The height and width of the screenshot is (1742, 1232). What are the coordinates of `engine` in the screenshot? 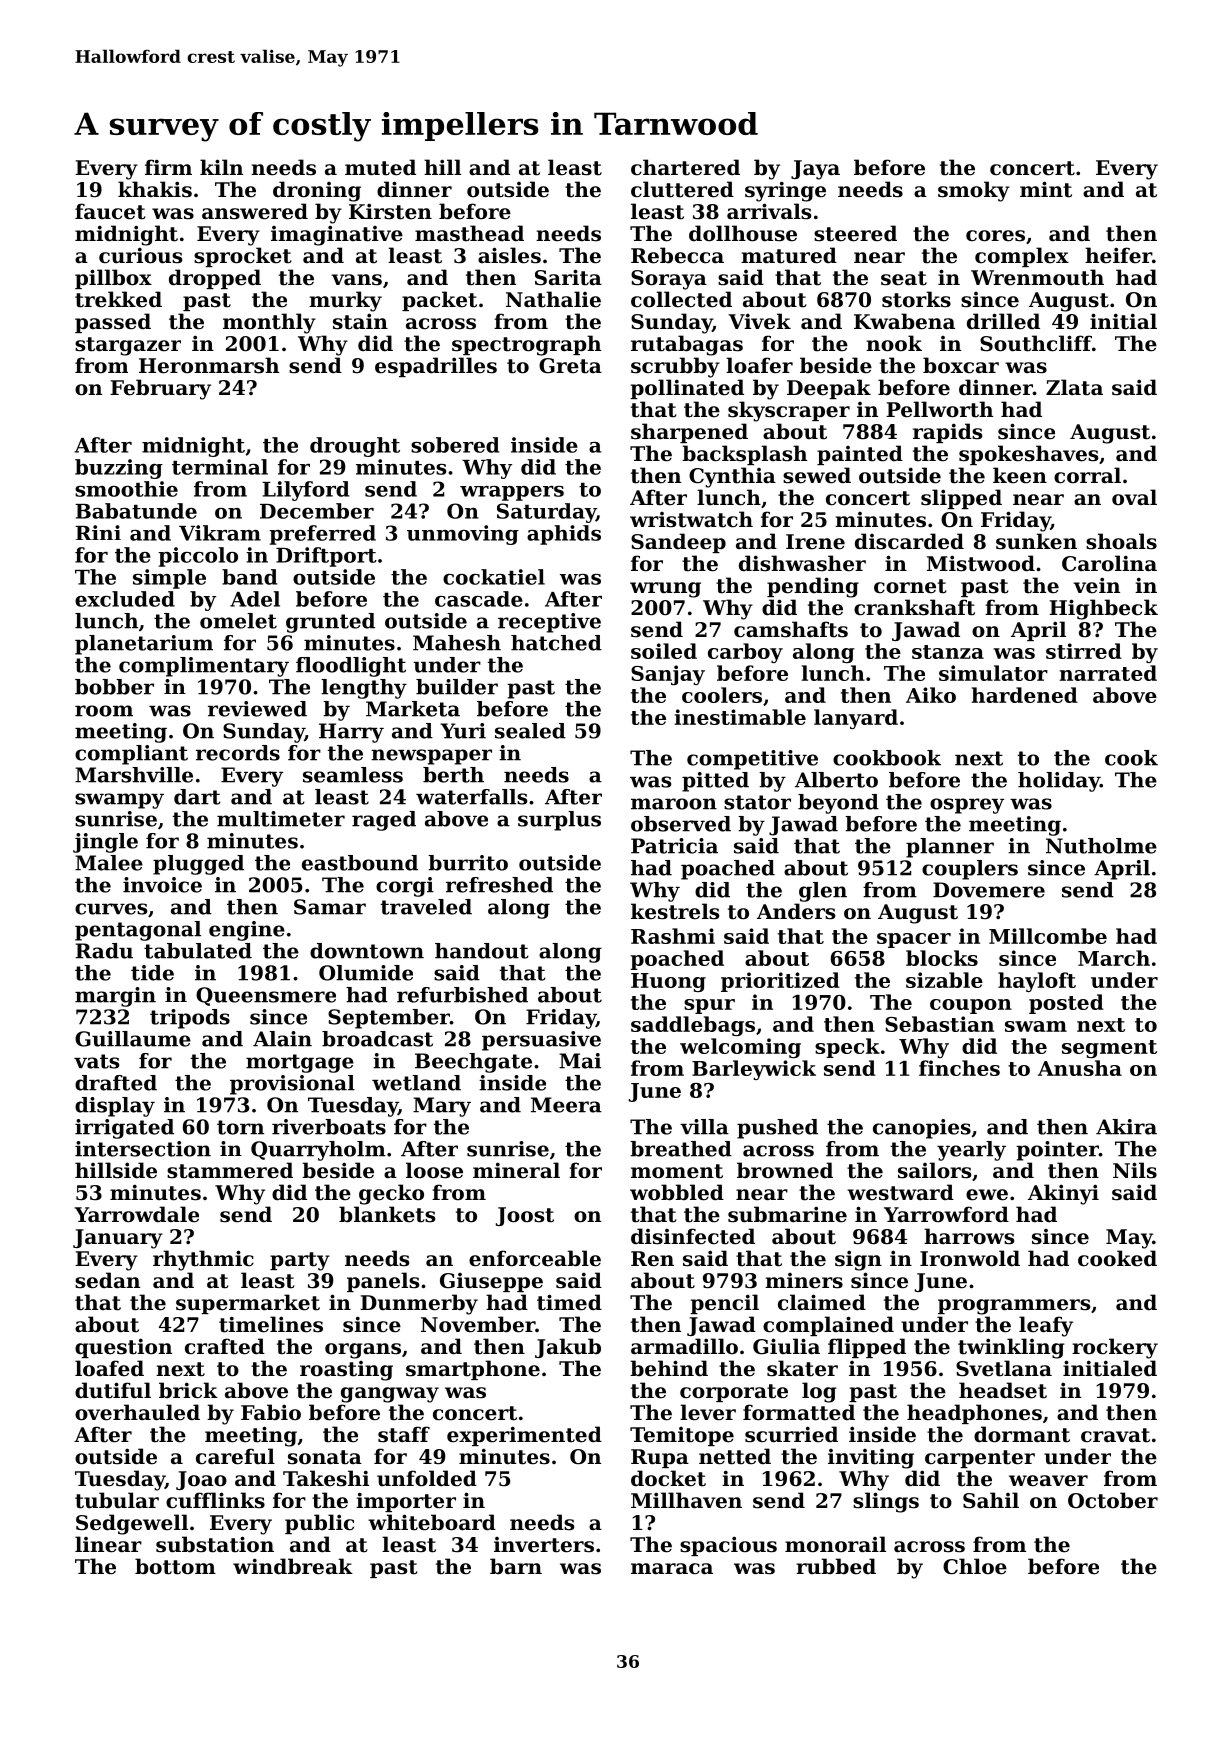 It's located at (247, 931).
